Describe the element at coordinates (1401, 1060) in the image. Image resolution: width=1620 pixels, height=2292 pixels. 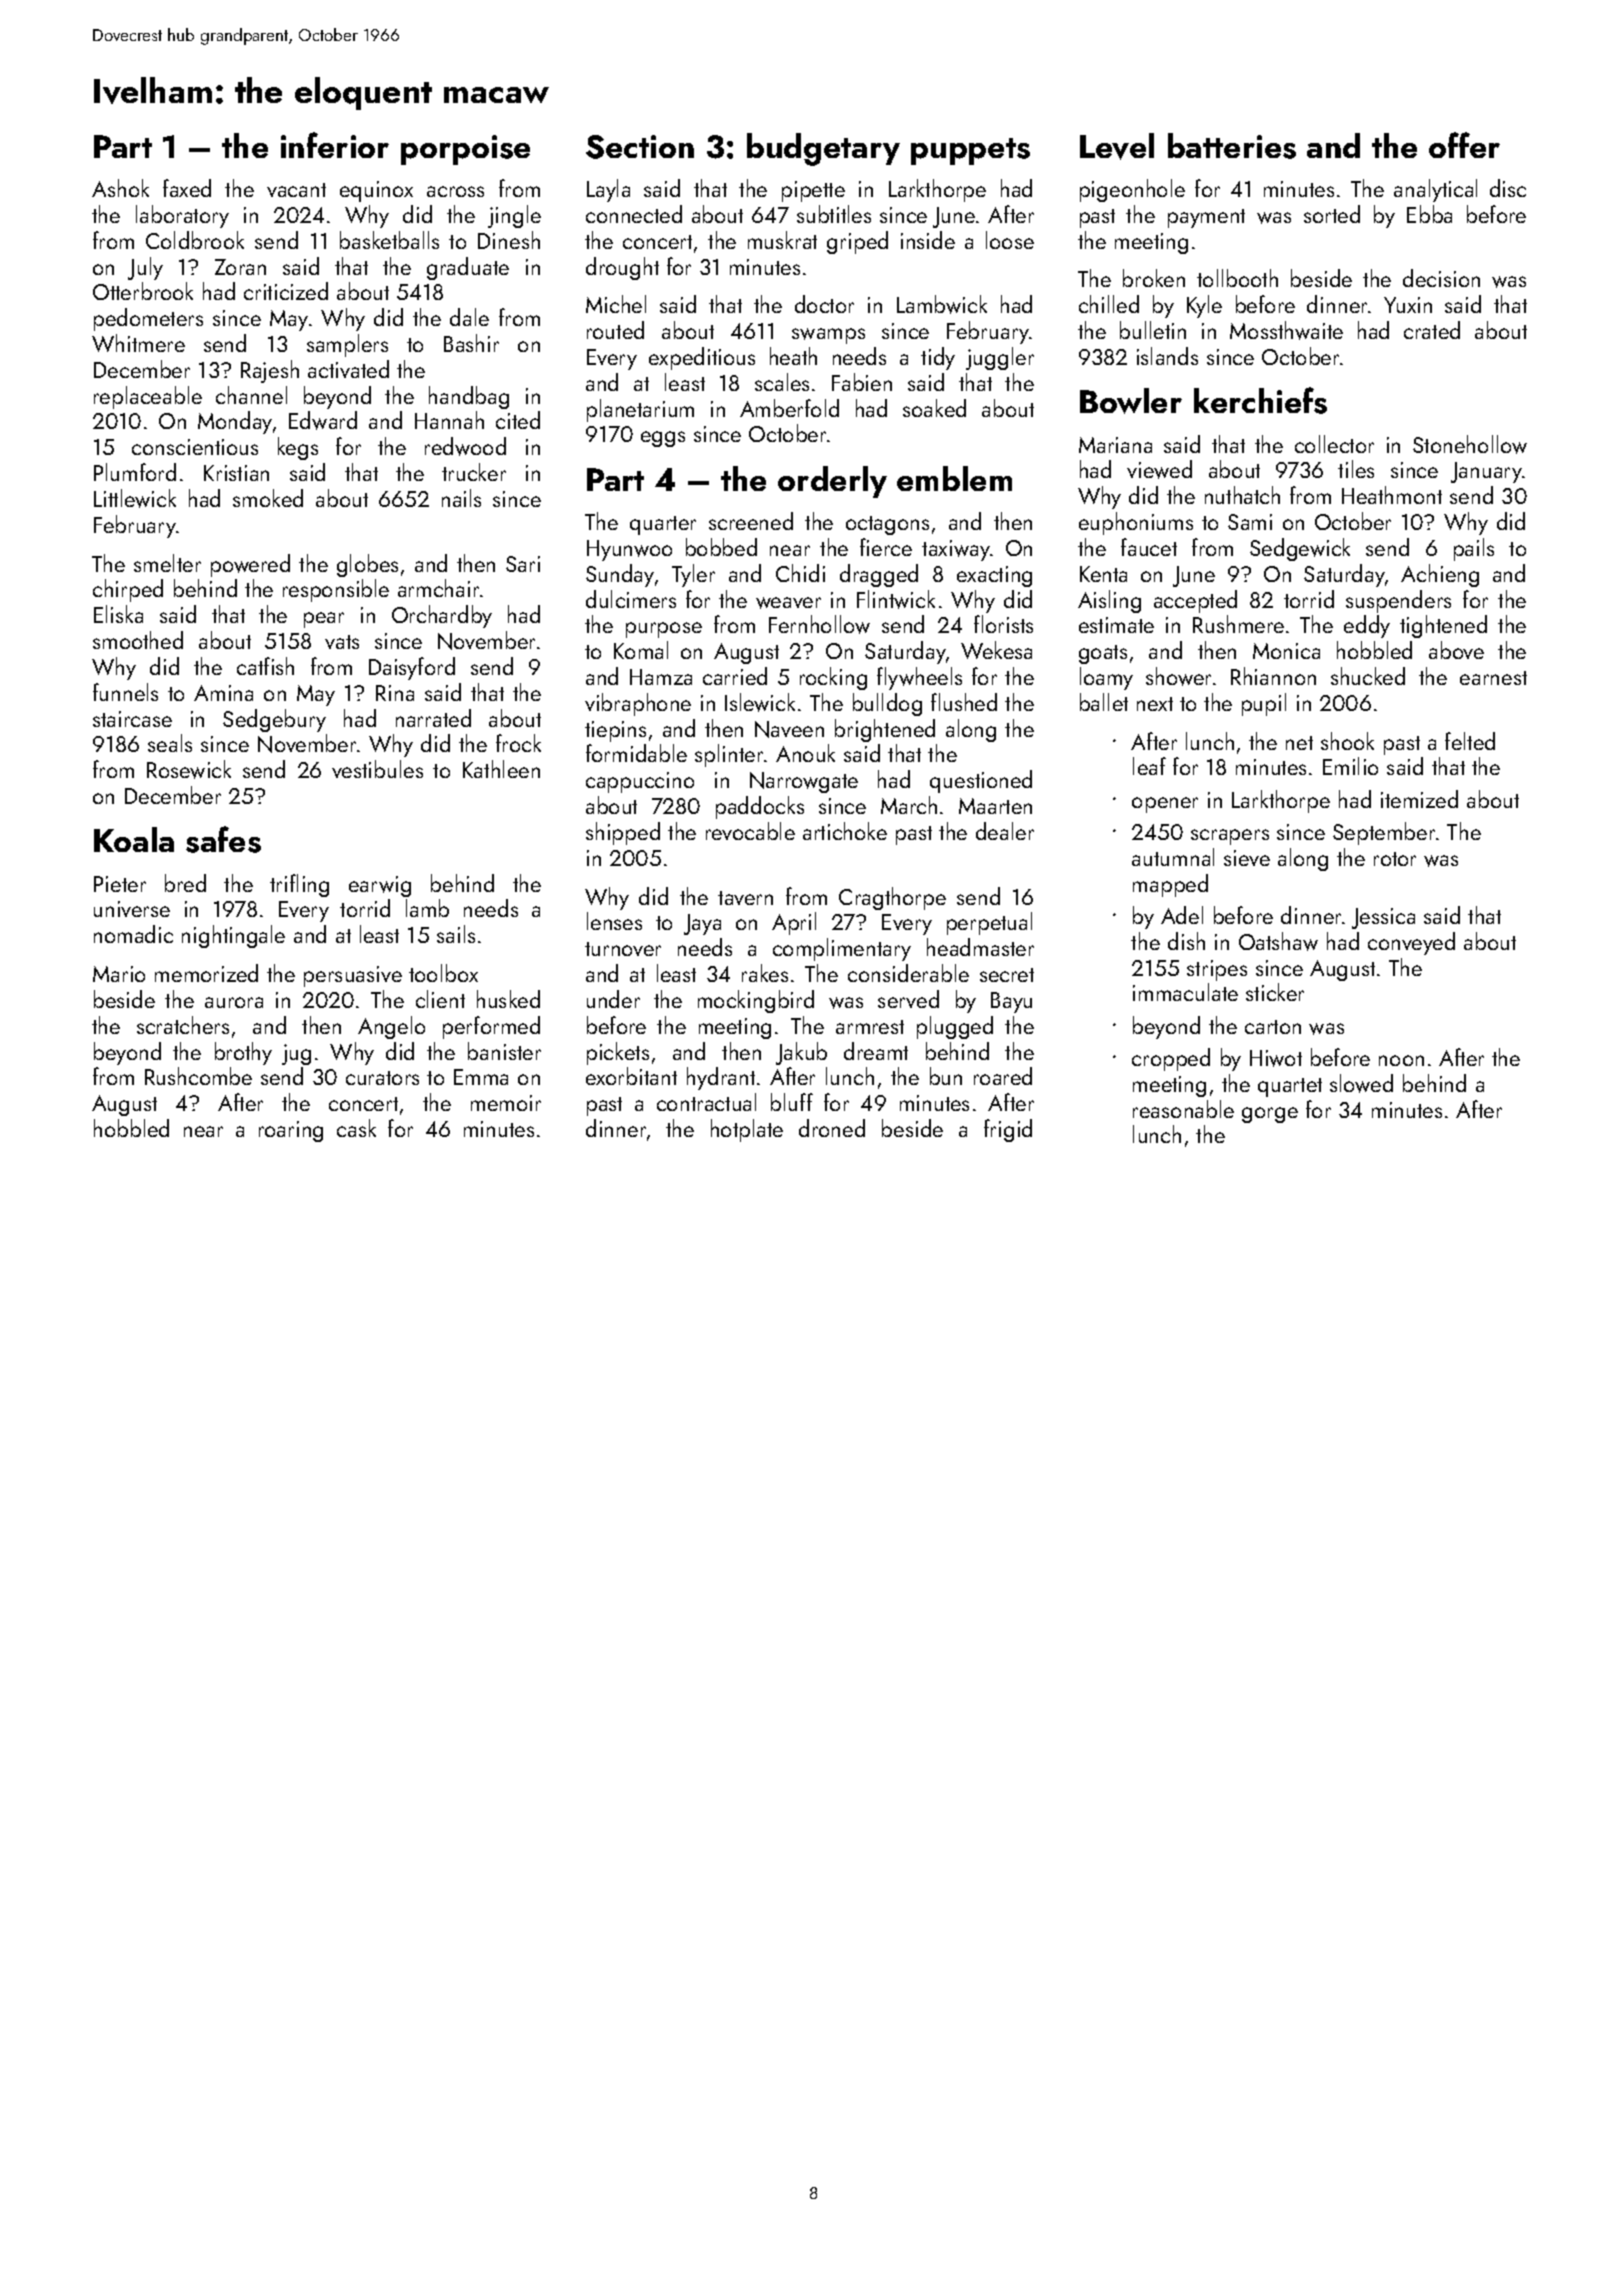
I see `noon` at that location.
